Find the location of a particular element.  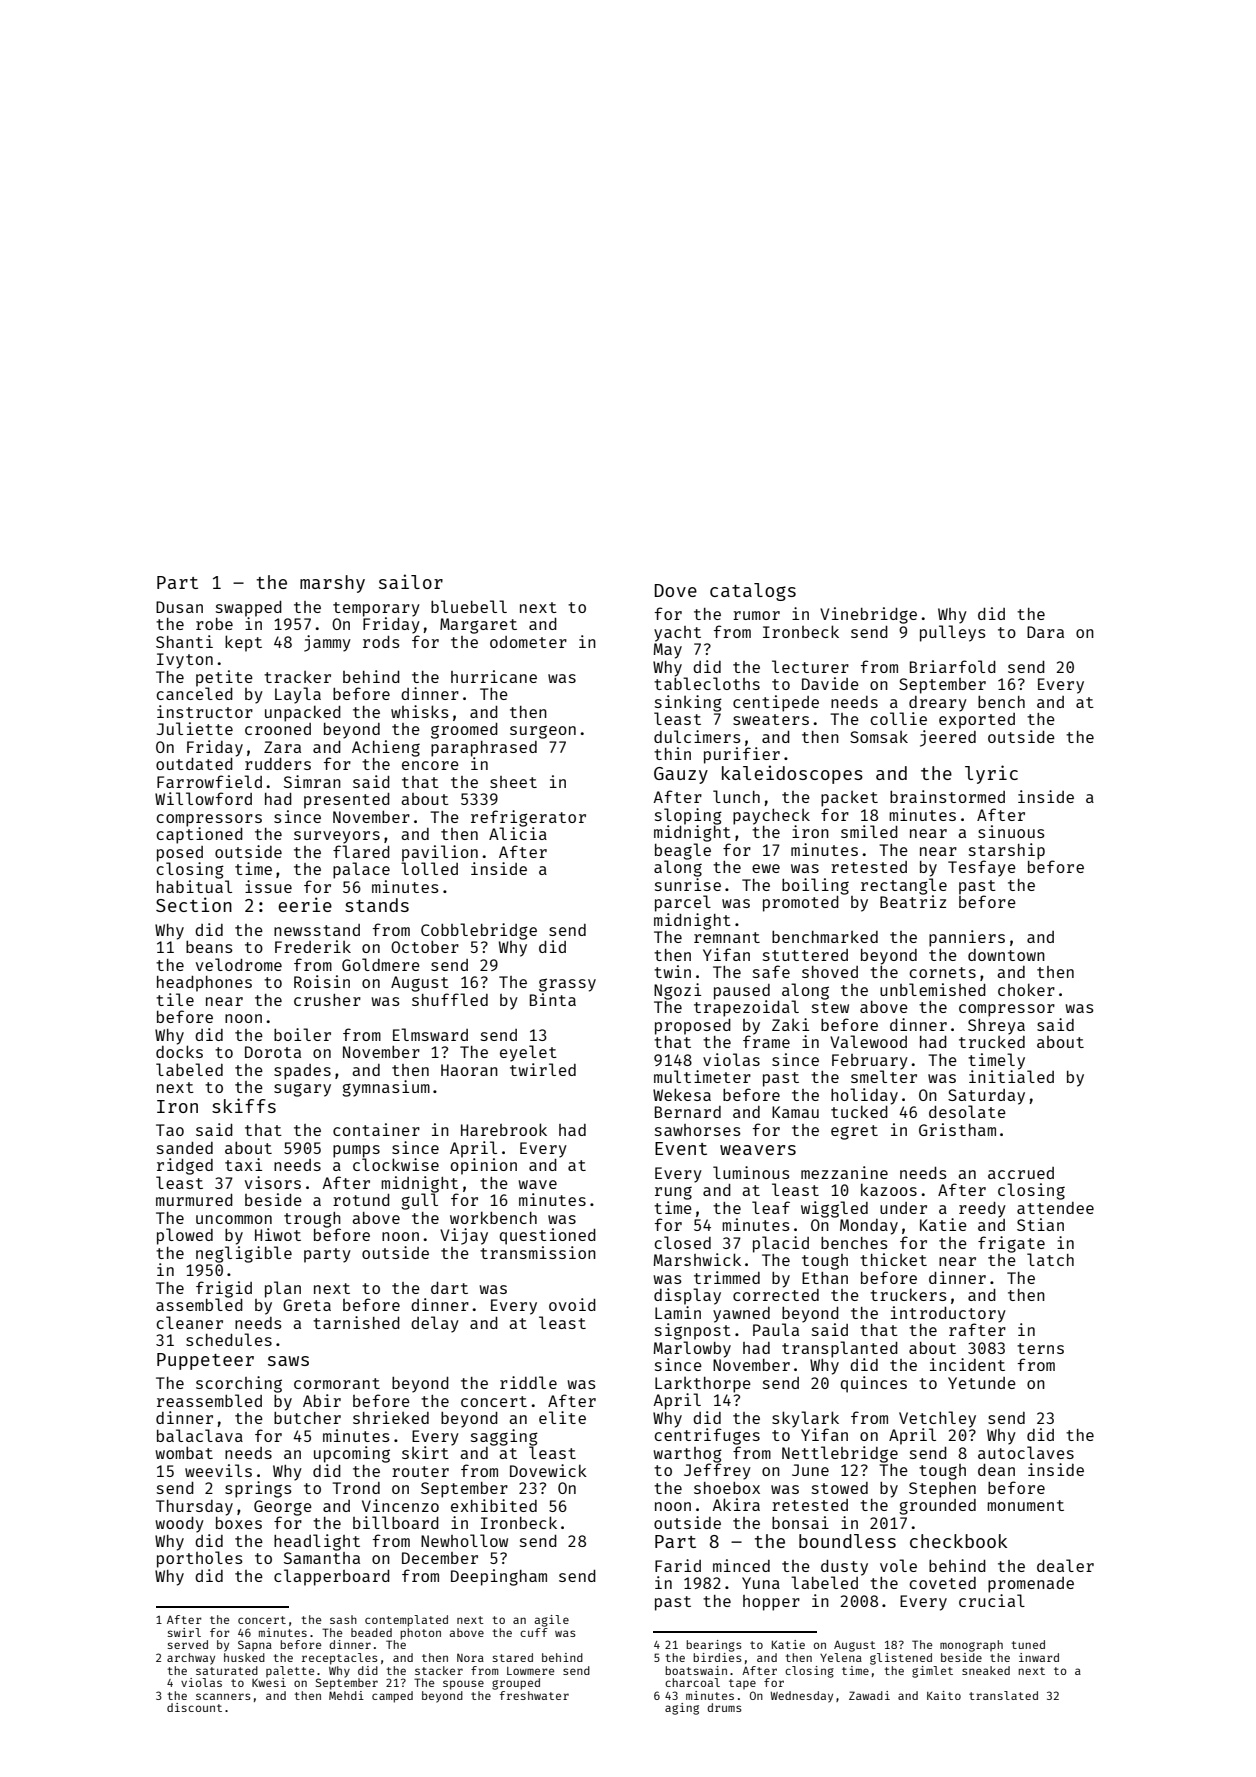

scanners is located at coordinates (223, 1696).
